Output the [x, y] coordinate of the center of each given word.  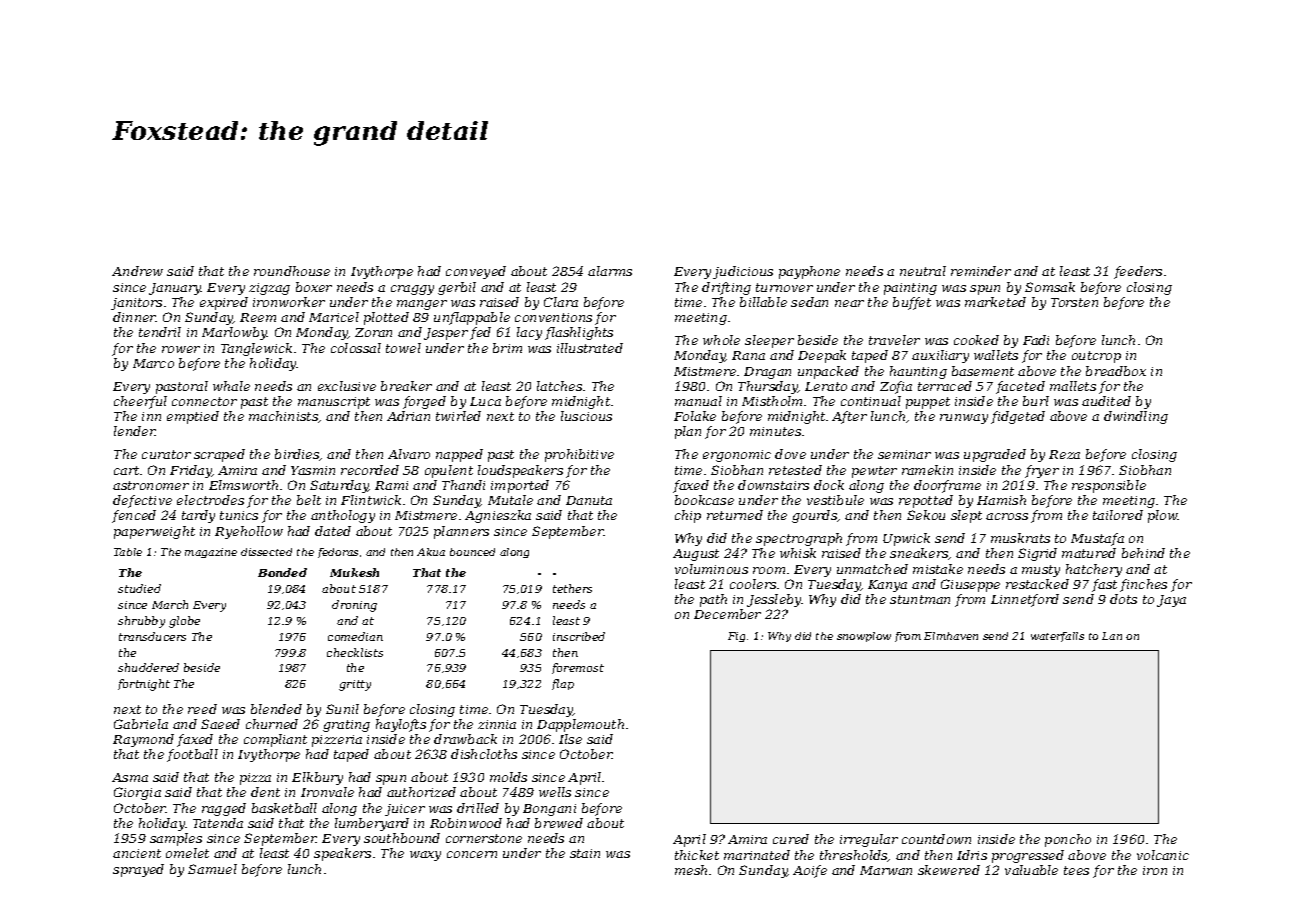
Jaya [1171, 601]
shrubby [141, 622]
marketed [995, 302]
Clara [561, 302]
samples [176, 839]
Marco [153, 363]
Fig [736, 637]
